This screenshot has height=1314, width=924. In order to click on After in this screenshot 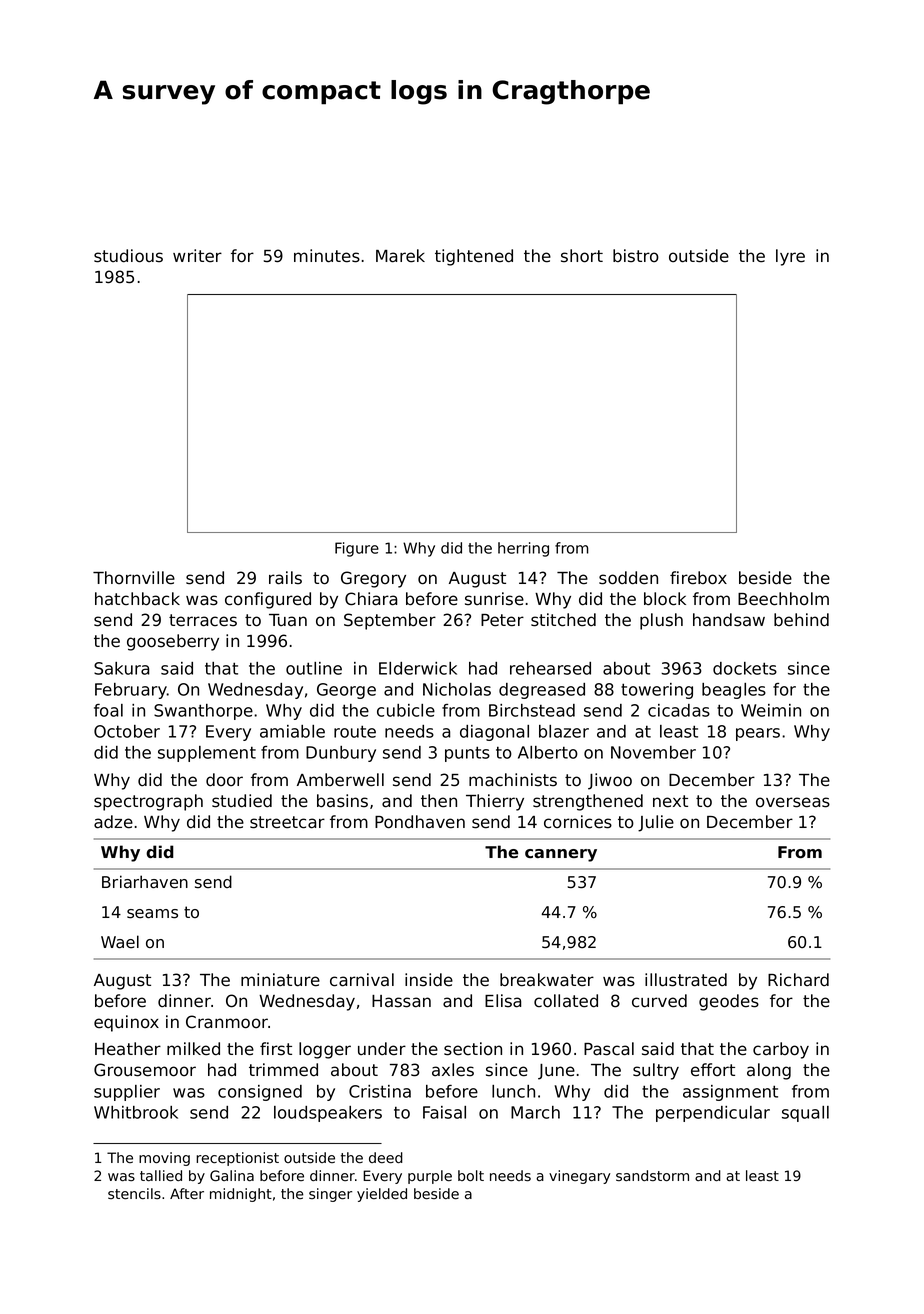, I will do `click(187, 1194)`.
